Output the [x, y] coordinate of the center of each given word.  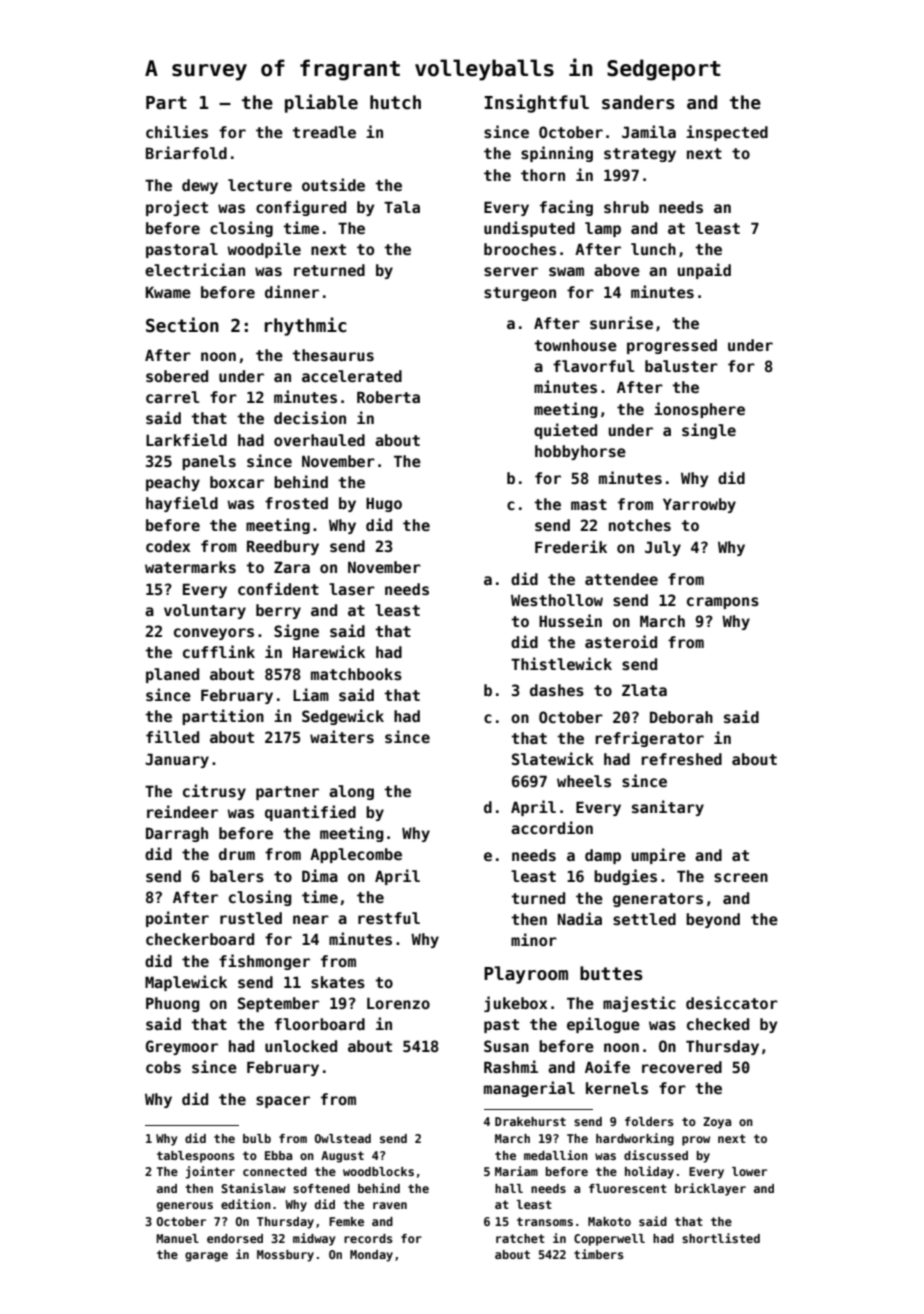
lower [749, 1171]
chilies [177, 131]
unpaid [704, 271]
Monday [371, 1256]
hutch [395, 102]
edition [246, 1204]
